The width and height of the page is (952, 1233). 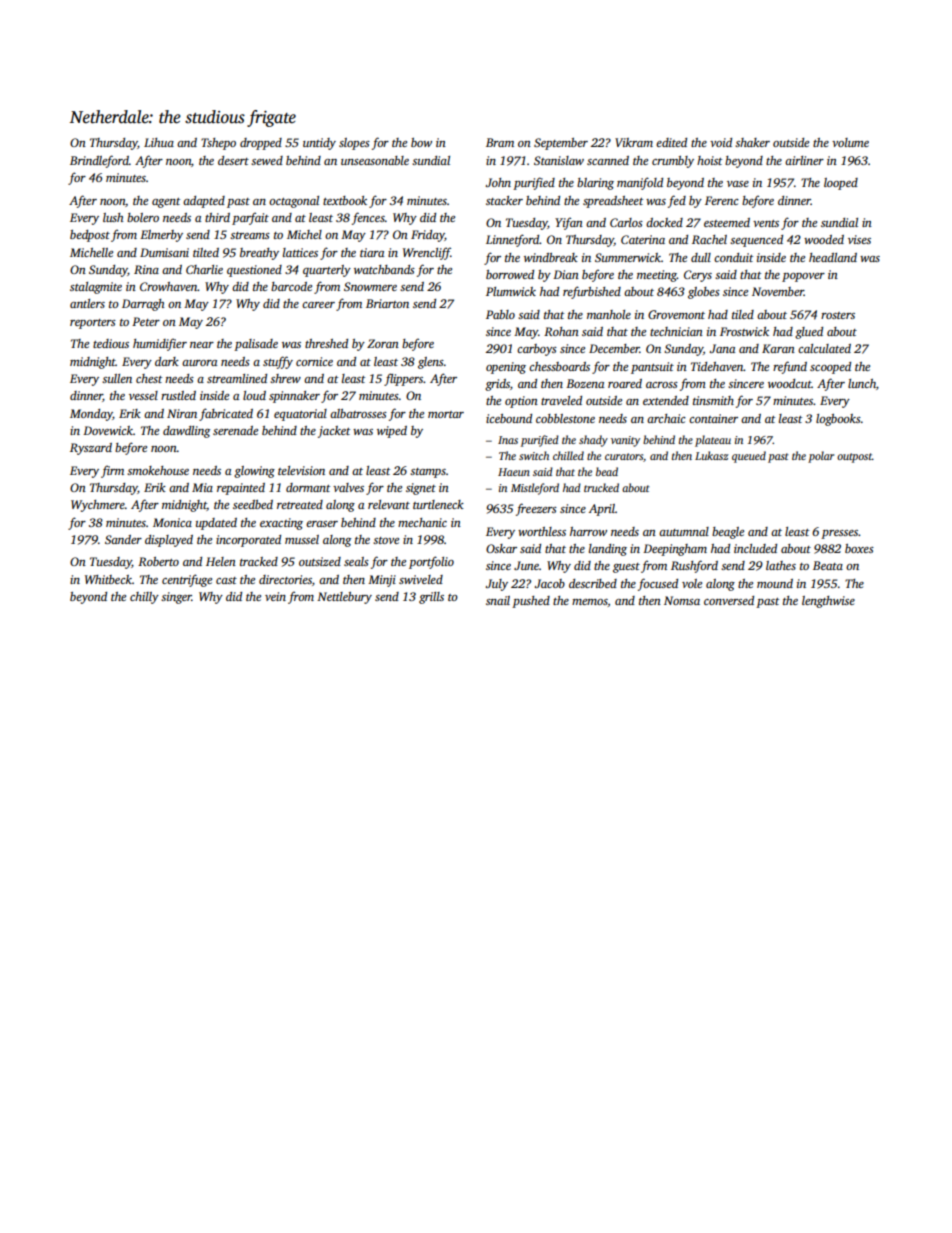 What do you see at coordinates (790, 367) in the page?
I see `refund` at bounding box center [790, 367].
